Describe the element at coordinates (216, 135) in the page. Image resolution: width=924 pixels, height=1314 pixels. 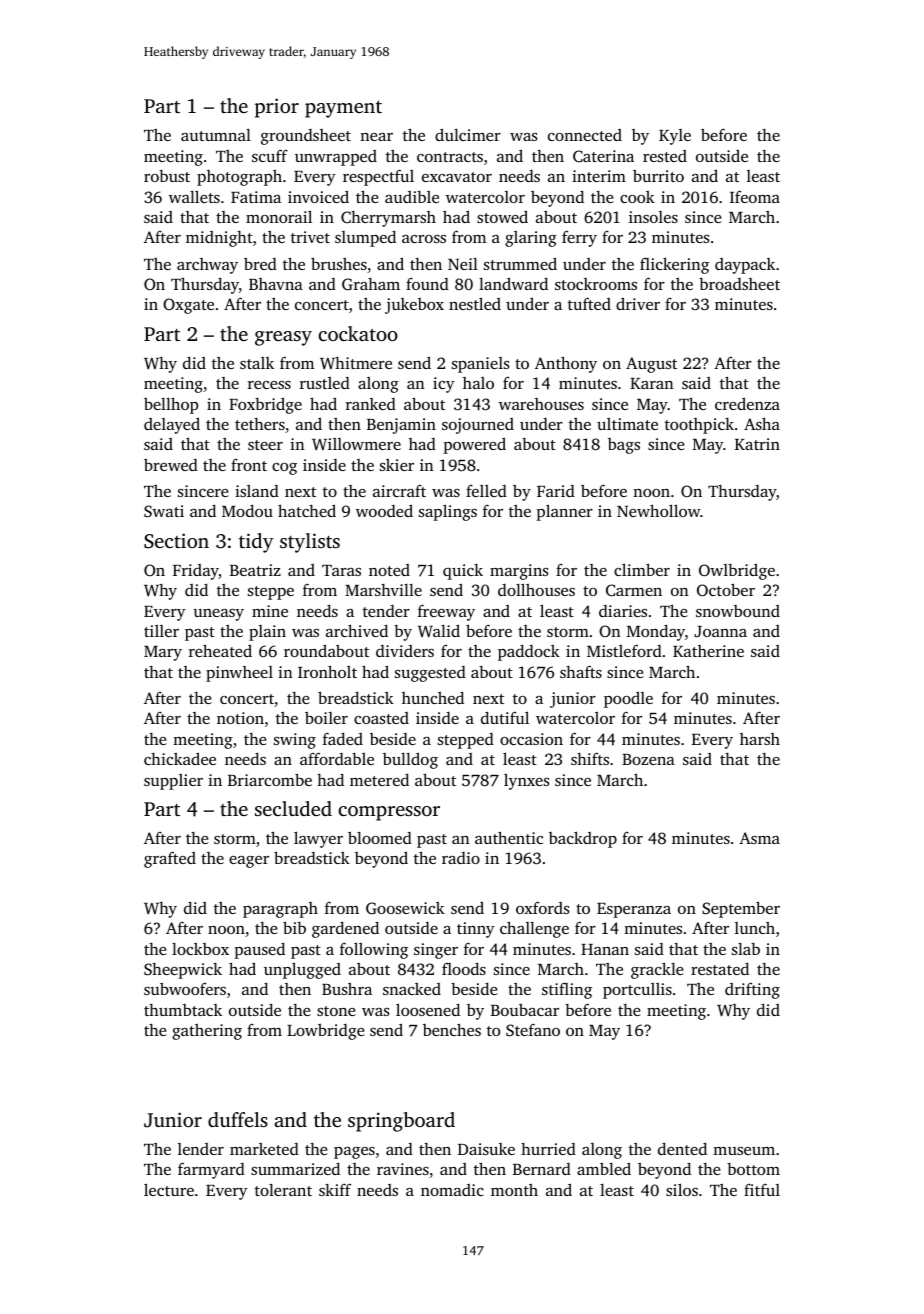
I see `autumnal` at that location.
